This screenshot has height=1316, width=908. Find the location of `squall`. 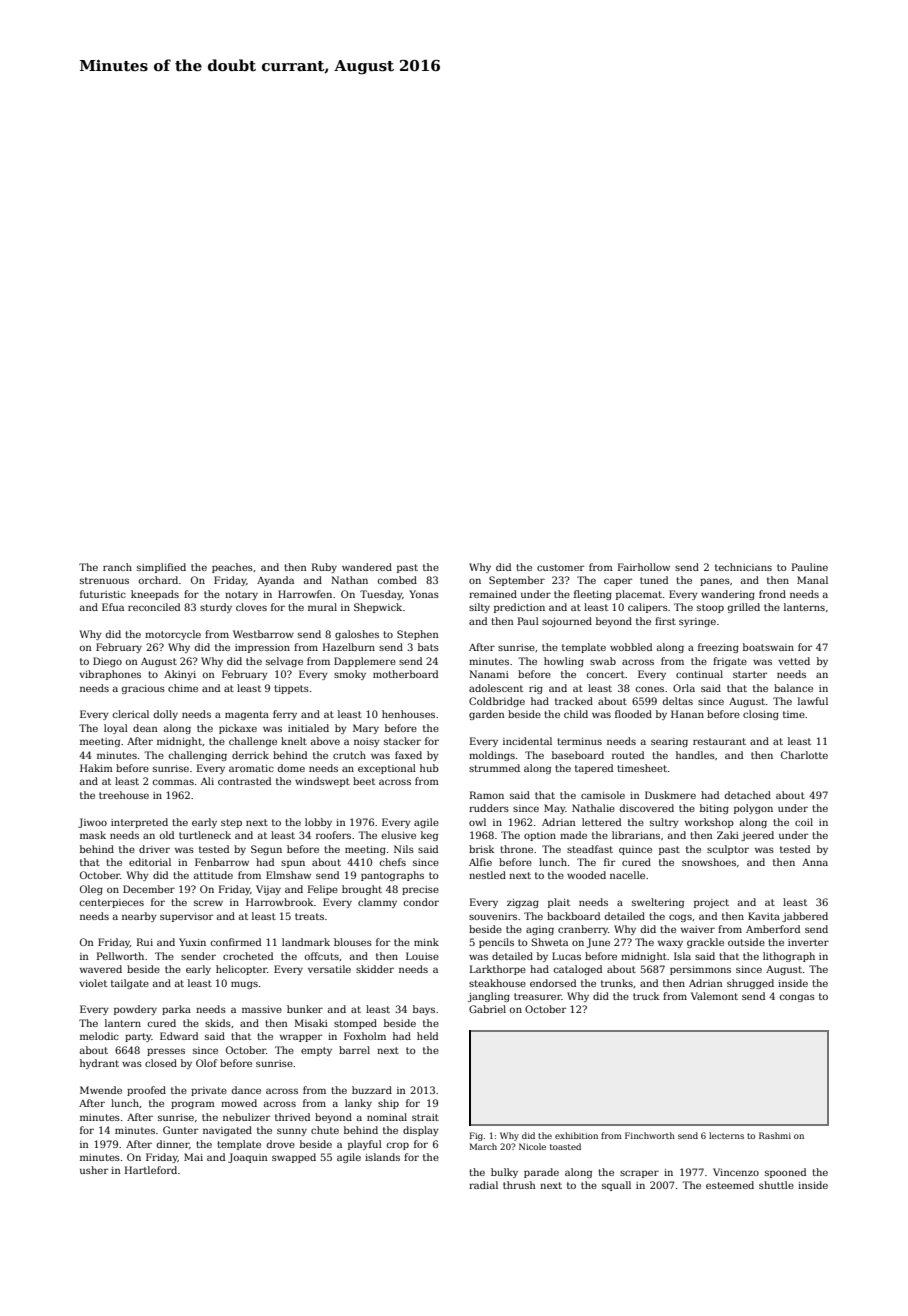

squall is located at coordinates (616, 1186).
